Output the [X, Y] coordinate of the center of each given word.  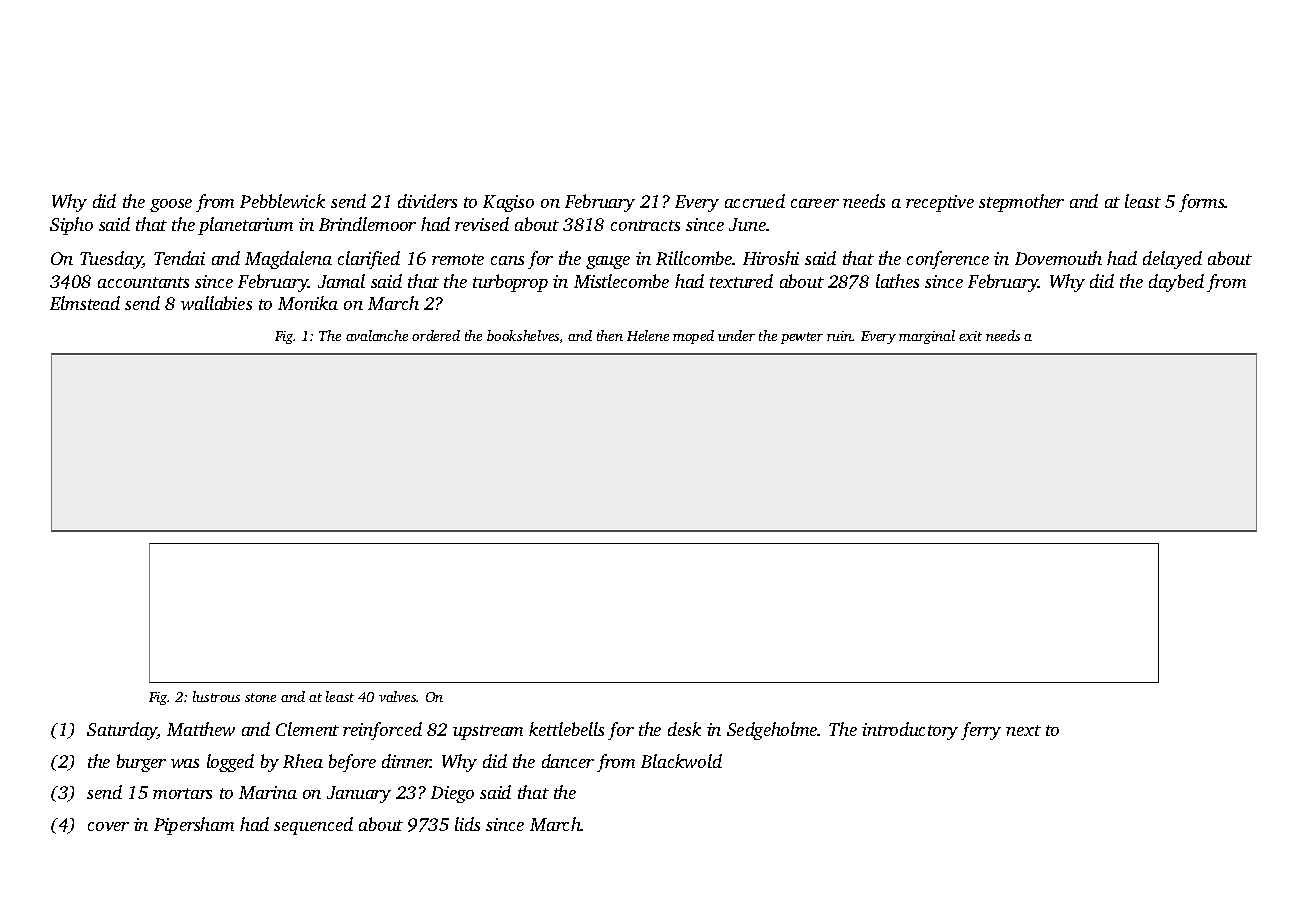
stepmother [1021, 203]
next [1023, 730]
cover [108, 826]
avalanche [377, 335]
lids [467, 824]
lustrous [216, 696]
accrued [755, 201]
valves [398, 696]
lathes [897, 281]
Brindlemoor [367, 224]
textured [741, 281]
